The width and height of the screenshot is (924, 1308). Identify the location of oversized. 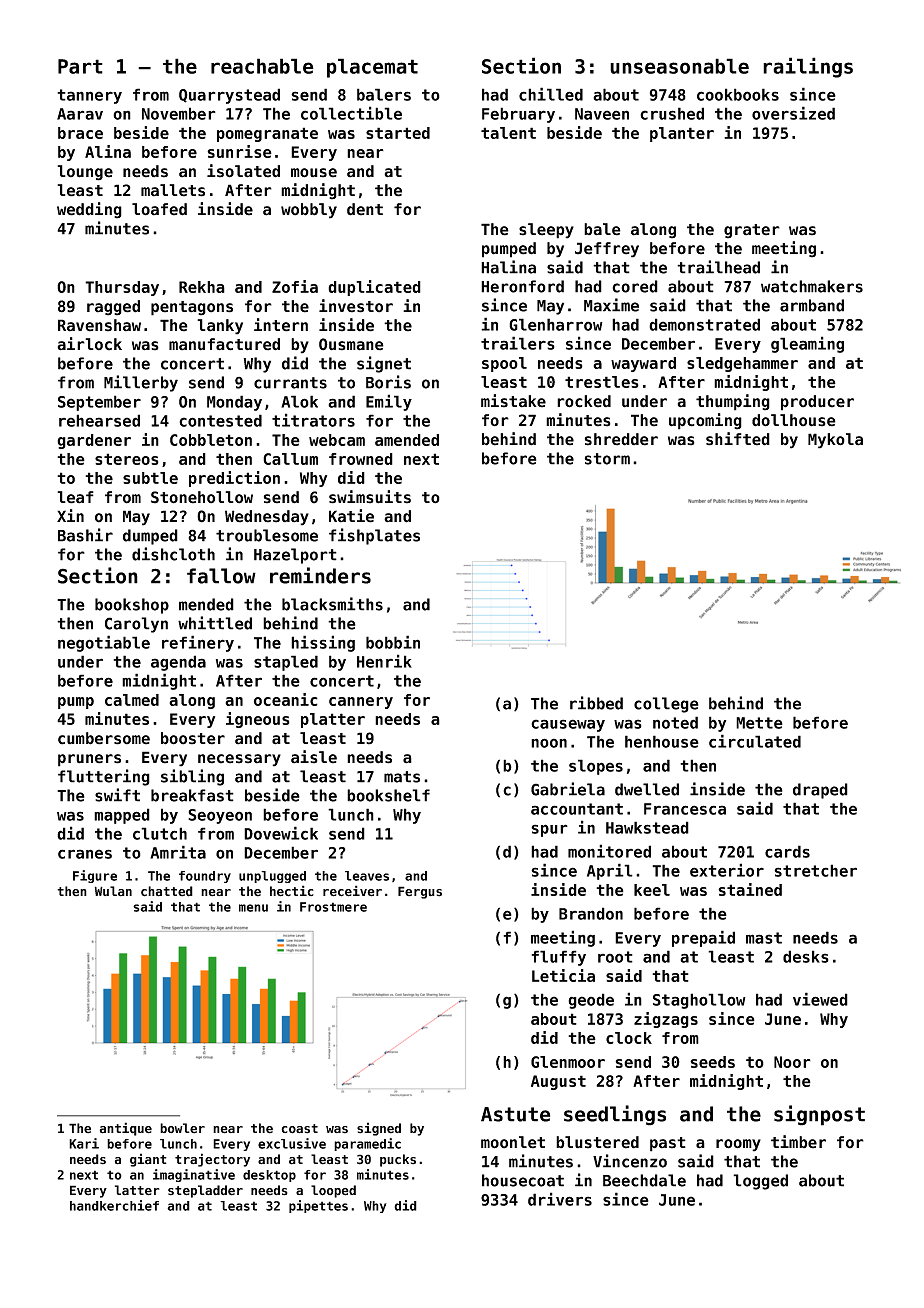
(793, 113).
